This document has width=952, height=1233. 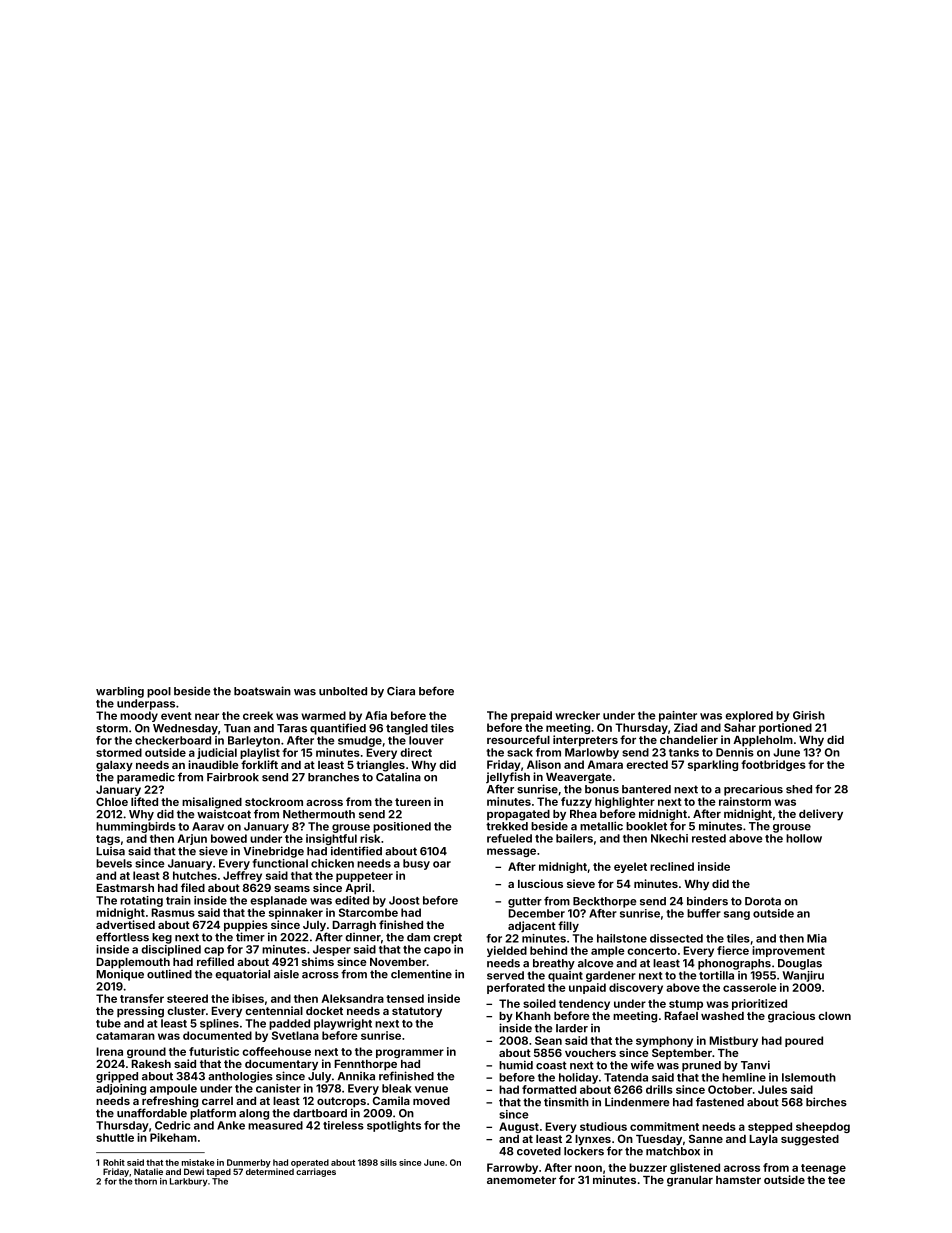 What do you see at coordinates (343, 1024) in the document?
I see `playwright` at bounding box center [343, 1024].
